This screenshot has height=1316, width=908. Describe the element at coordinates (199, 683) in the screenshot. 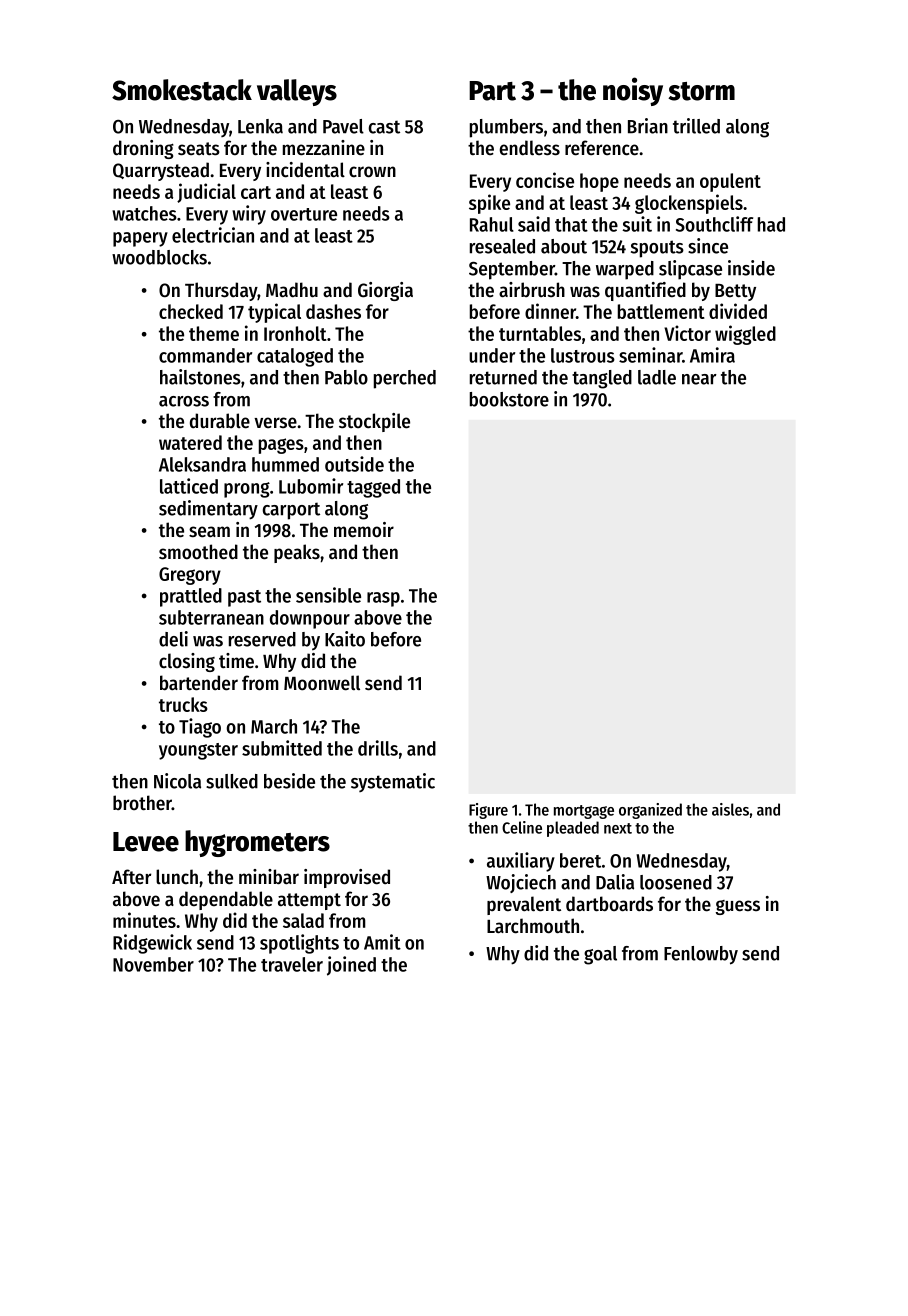

I see `bartender` at that location.
